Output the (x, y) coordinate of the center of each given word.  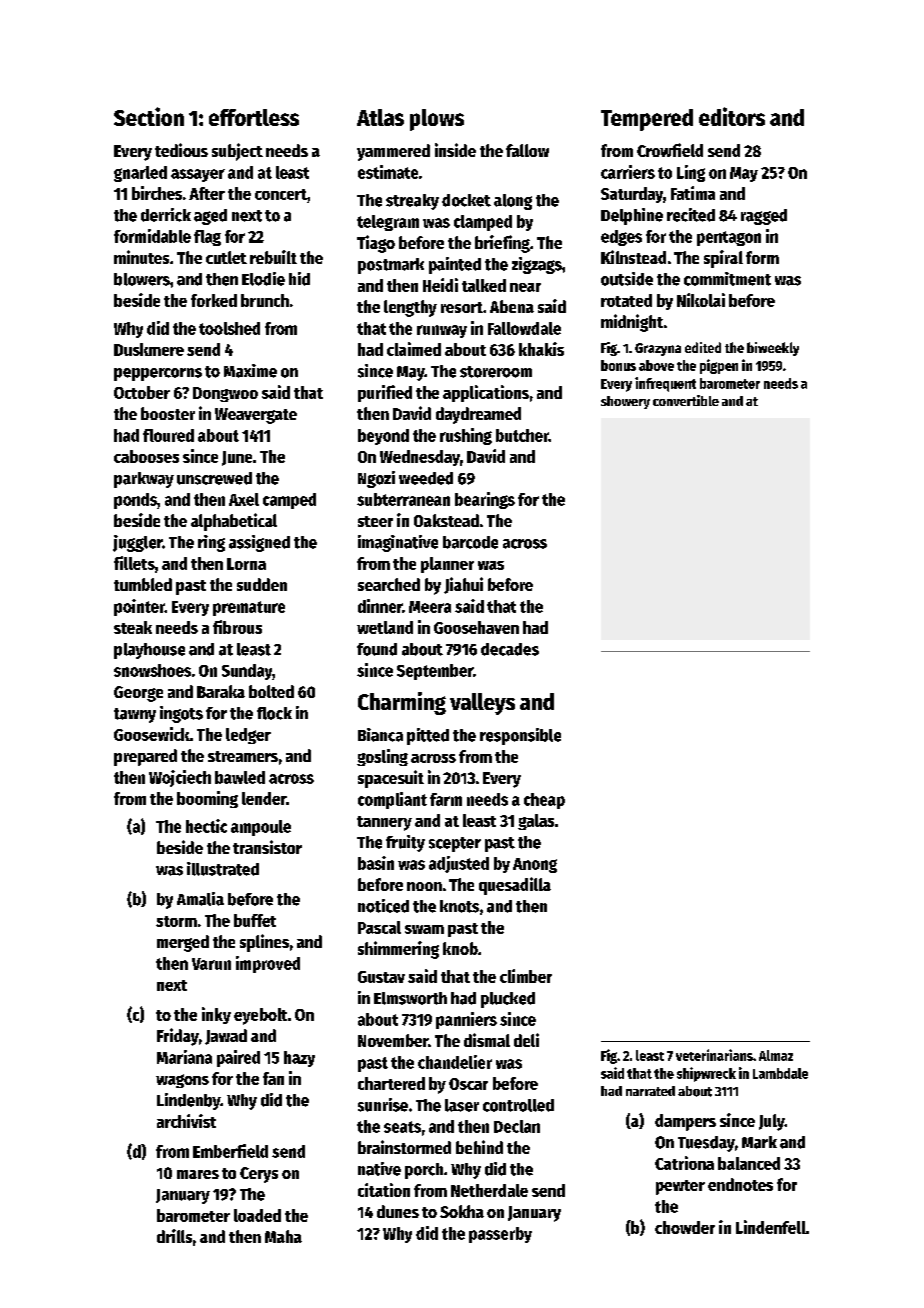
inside (455, 150)
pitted (428, 736)
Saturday (632, 195)
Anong (535, 865)
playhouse (149, 651)
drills (174, 1236)
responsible (520, 736)
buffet (255, 920)
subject (237, 152)
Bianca (380, 735)
